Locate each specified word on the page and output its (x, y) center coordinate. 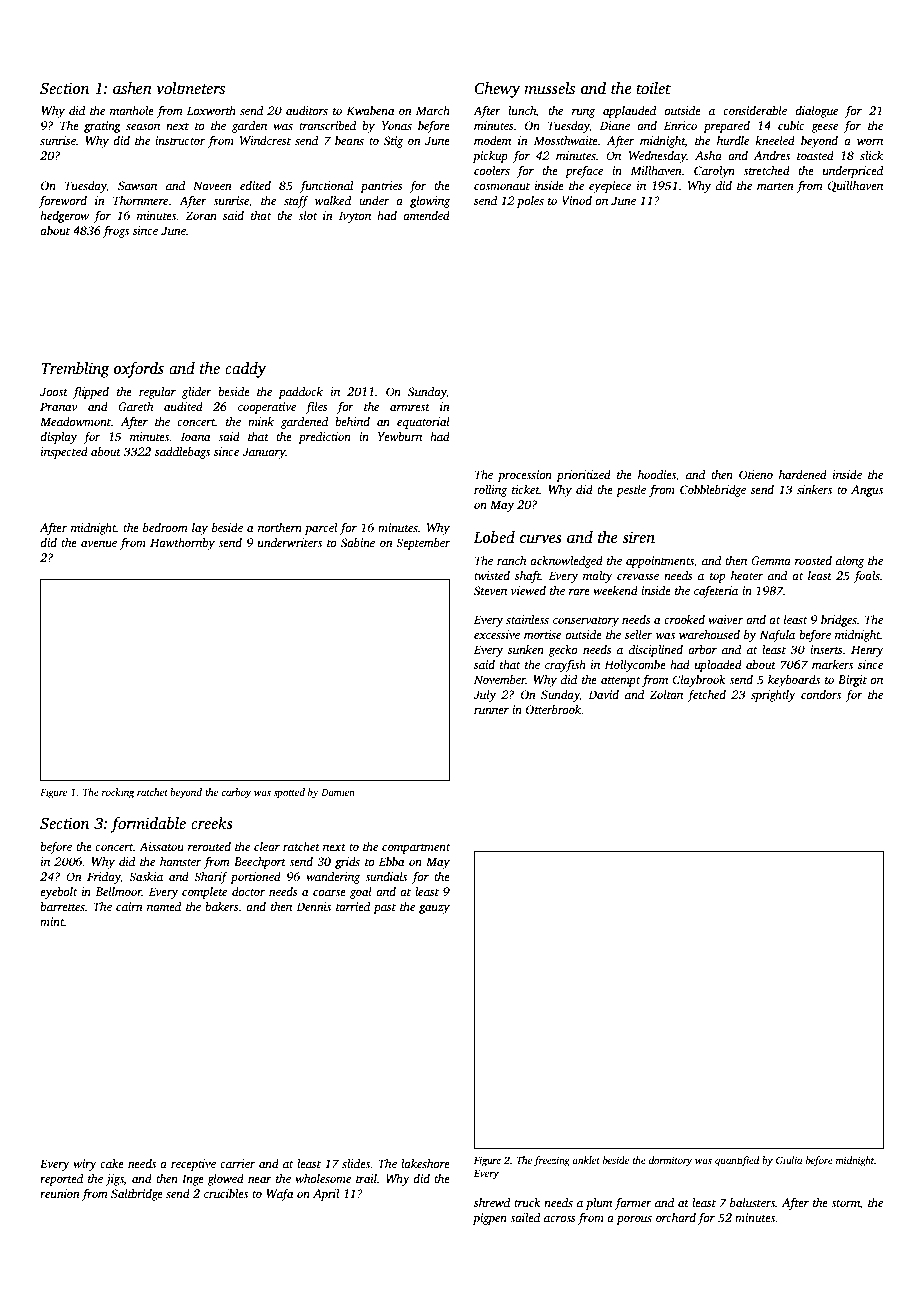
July (484, 696)
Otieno (756, 474)
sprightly (773, 696)
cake (112, 1163)
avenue (99, 544)
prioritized (583, 476)
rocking (118, 793)
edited (255, 185)
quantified (737, 1161)
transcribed (327, 125)
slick (871, 155)
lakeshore (425, 1163)
